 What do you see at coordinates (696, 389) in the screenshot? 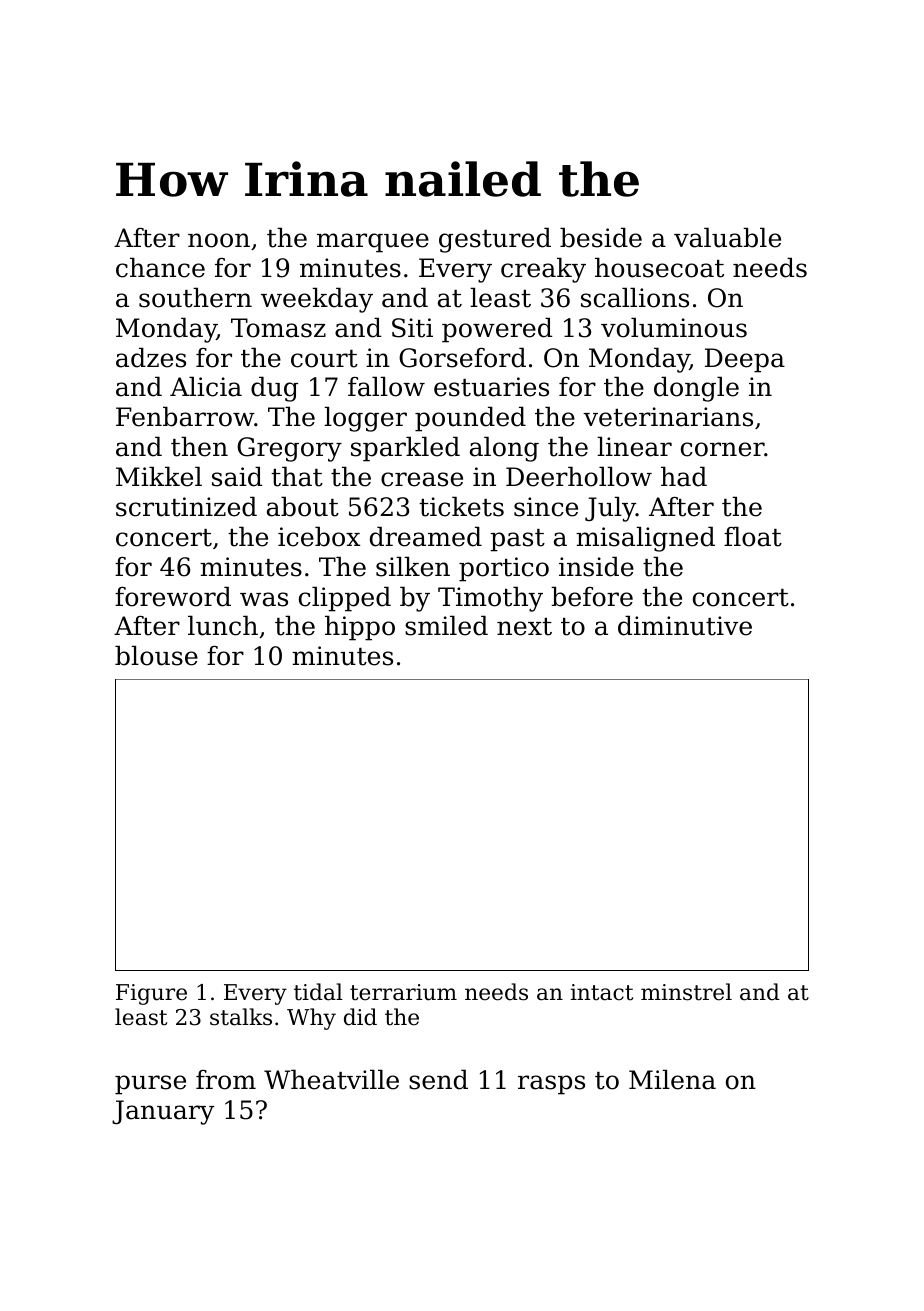
I see `dongle` at bounding box center [696, 389].
